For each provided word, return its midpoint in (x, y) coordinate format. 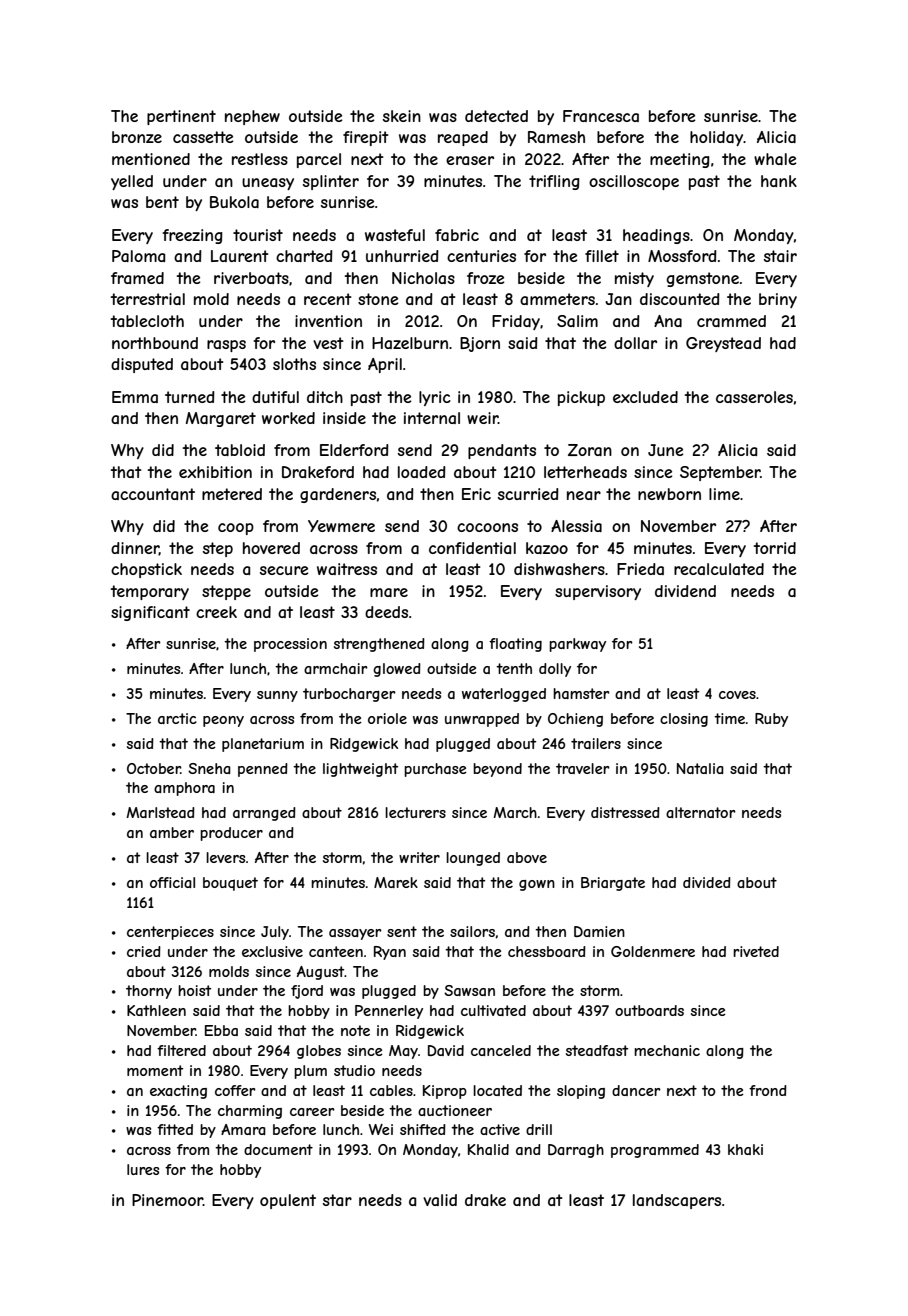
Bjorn (480, 344)
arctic (177, 718)
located (497, 1090)
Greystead (723, 344)
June (666, 450)
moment (155, 1070)
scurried (528, 494)
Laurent (240, 256)
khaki (745, 1149)
